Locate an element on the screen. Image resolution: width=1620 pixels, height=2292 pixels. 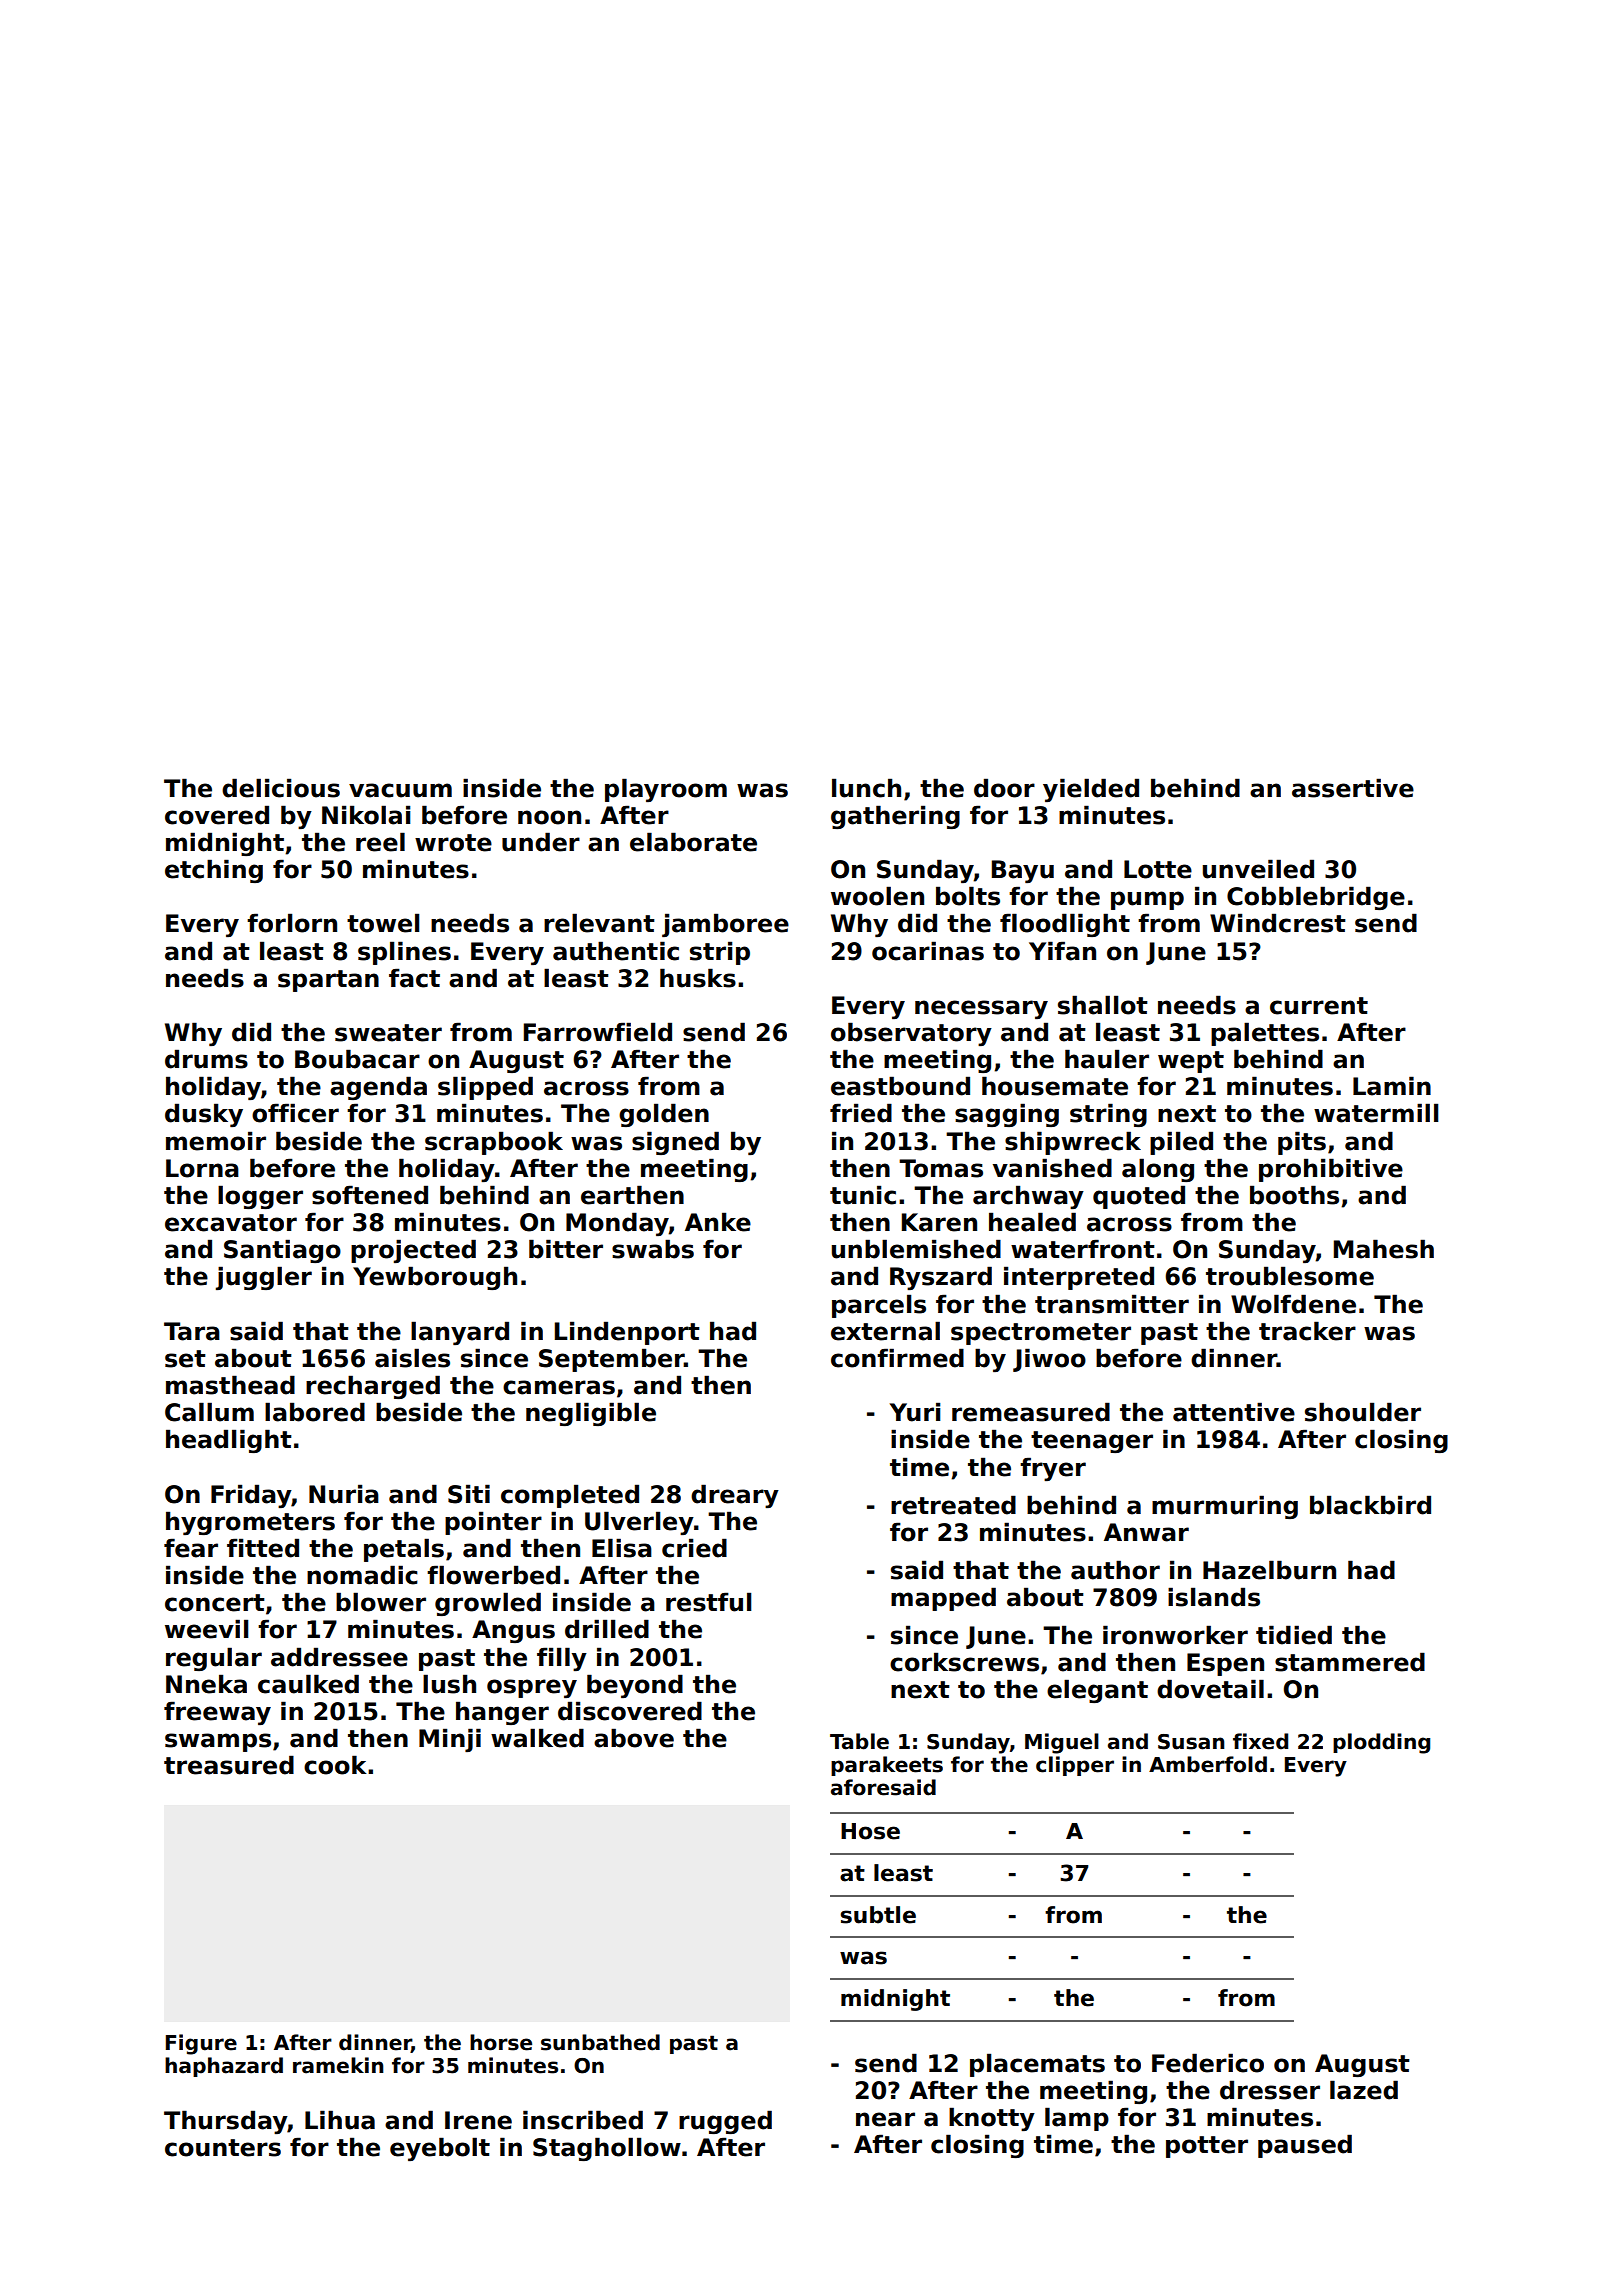
husks is located at coordinates (698, 978).
